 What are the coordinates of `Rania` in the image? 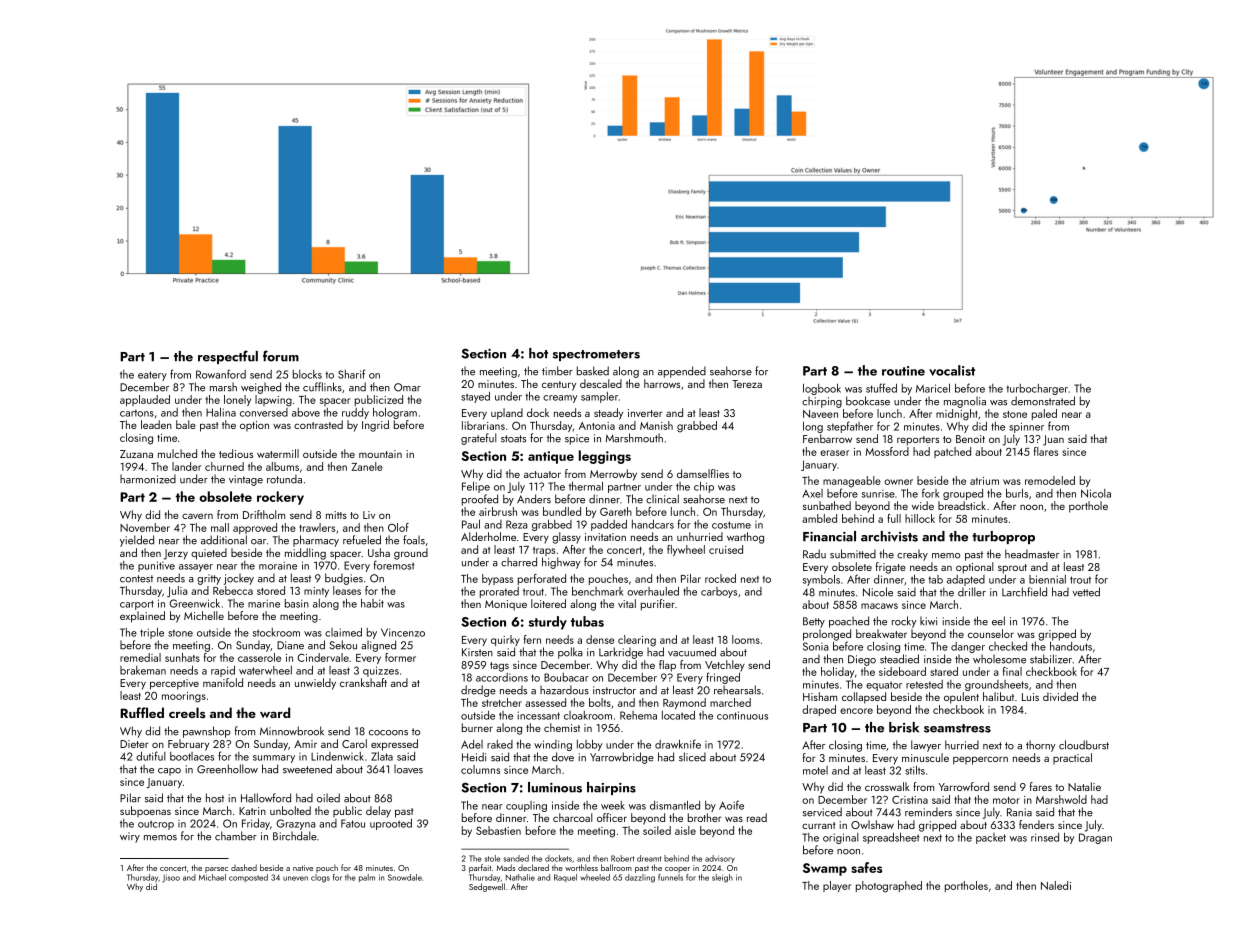 It's located at (1019, 812).
